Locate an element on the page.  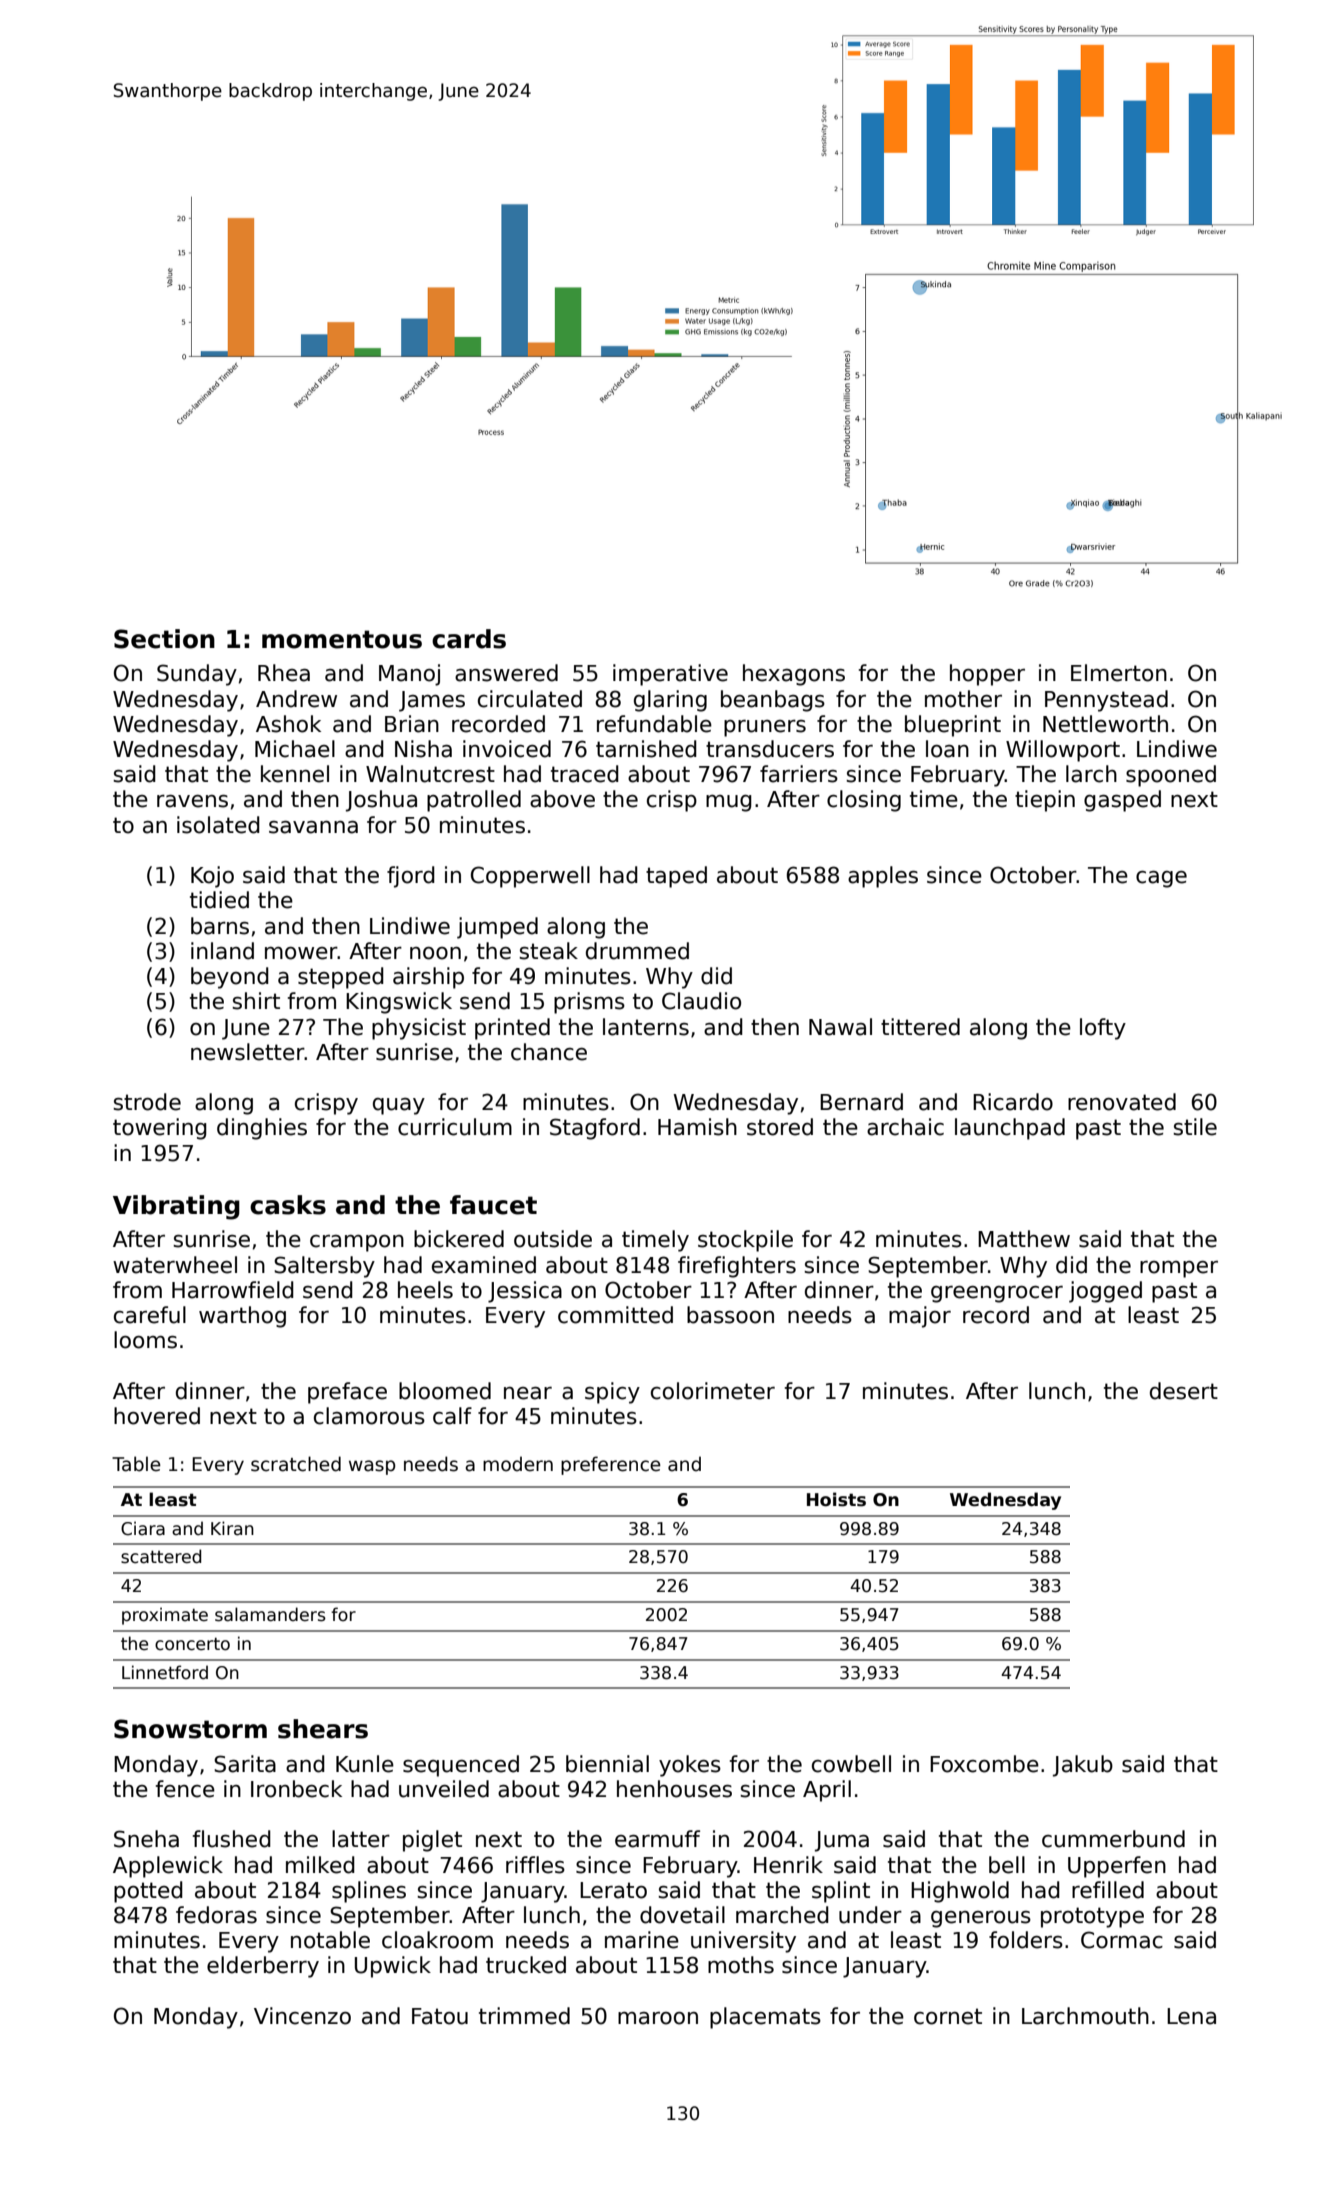
hovered is located at coordinates (157, 1416).
